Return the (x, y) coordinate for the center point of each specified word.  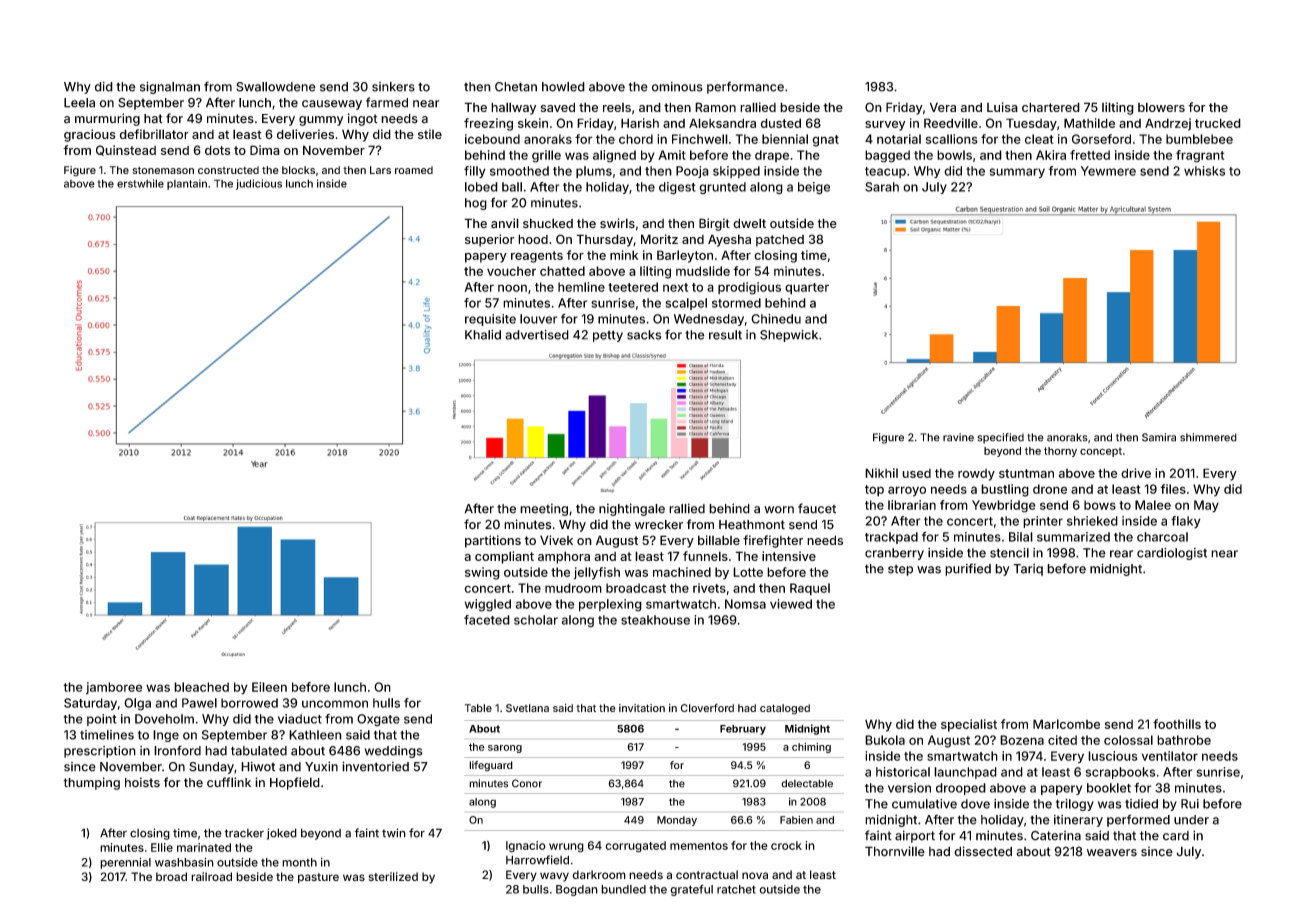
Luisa (1002, 107)
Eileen (269, 687)
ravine (958, 437)
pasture (318, 878)
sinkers (393, 87)
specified (1001, 438)
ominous (677, 87)
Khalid (483, 335)
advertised (537, 335)
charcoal (1162, 537)
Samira (1159, 437)
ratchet (736, 889)
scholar (536, 620)
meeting (544, 509)
